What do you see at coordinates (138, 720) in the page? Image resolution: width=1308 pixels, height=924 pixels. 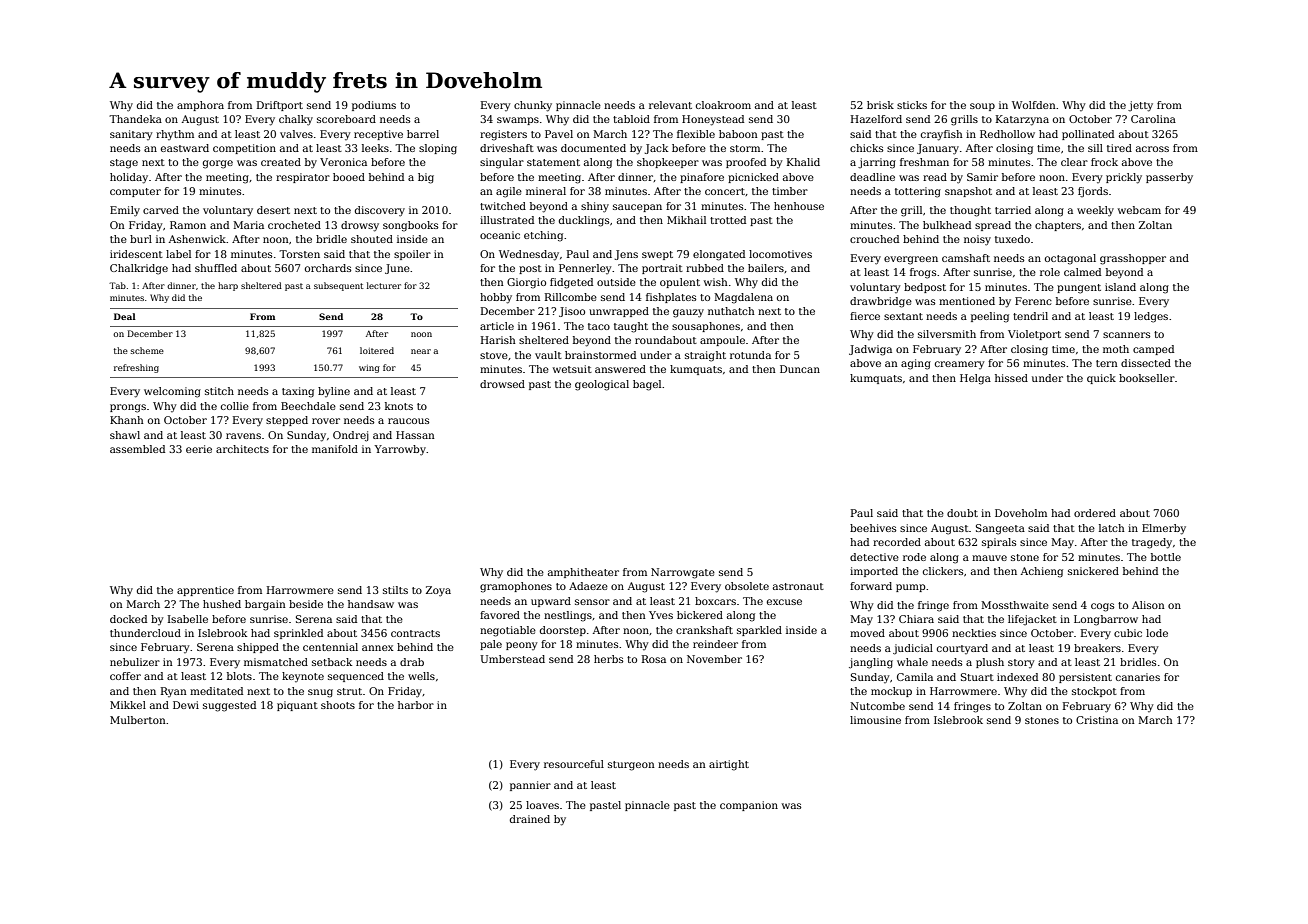 I see `Mulberton` at bounding box center [138, 720].
